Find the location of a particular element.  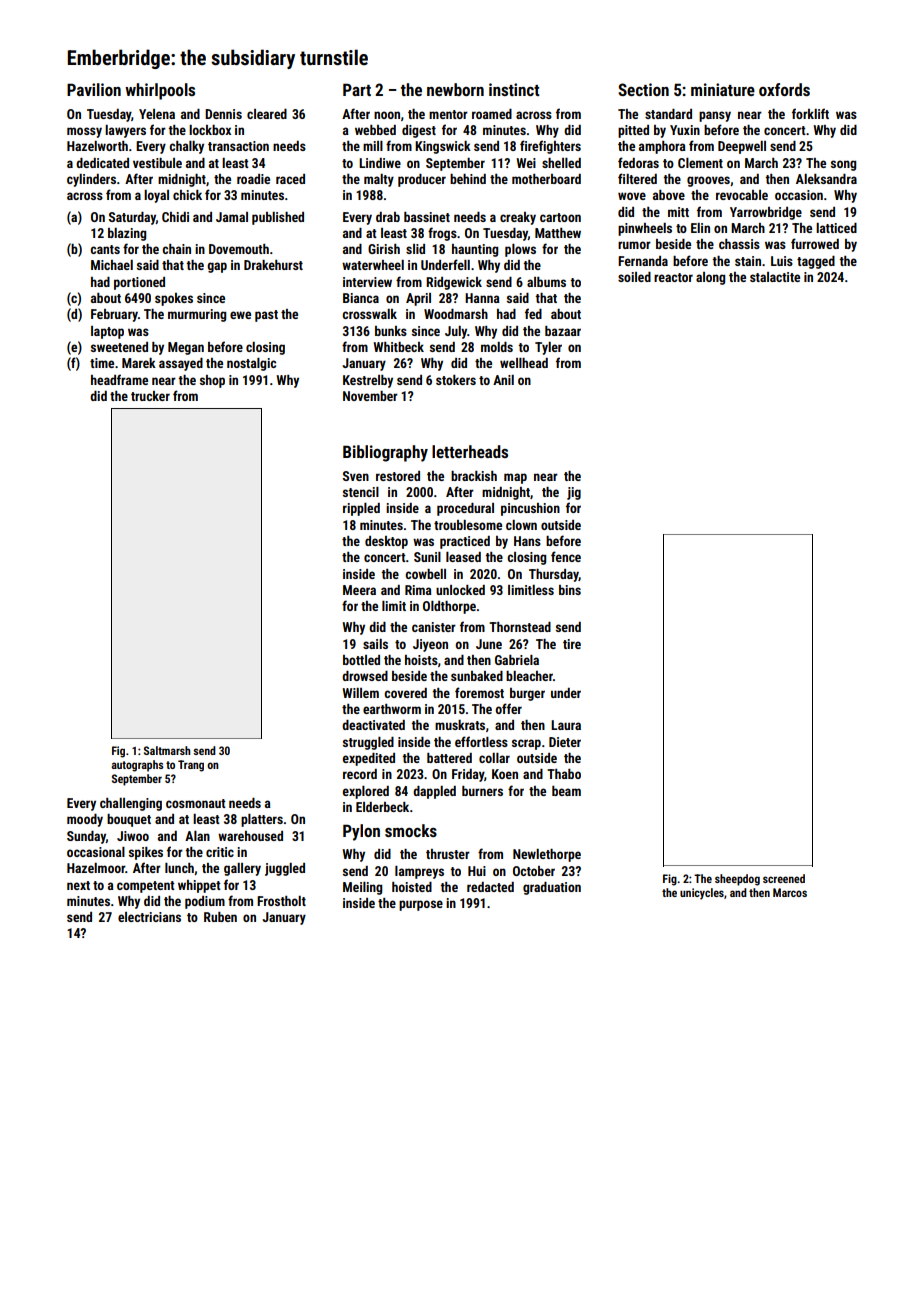

trucker is located at coordinates (150, 396).
